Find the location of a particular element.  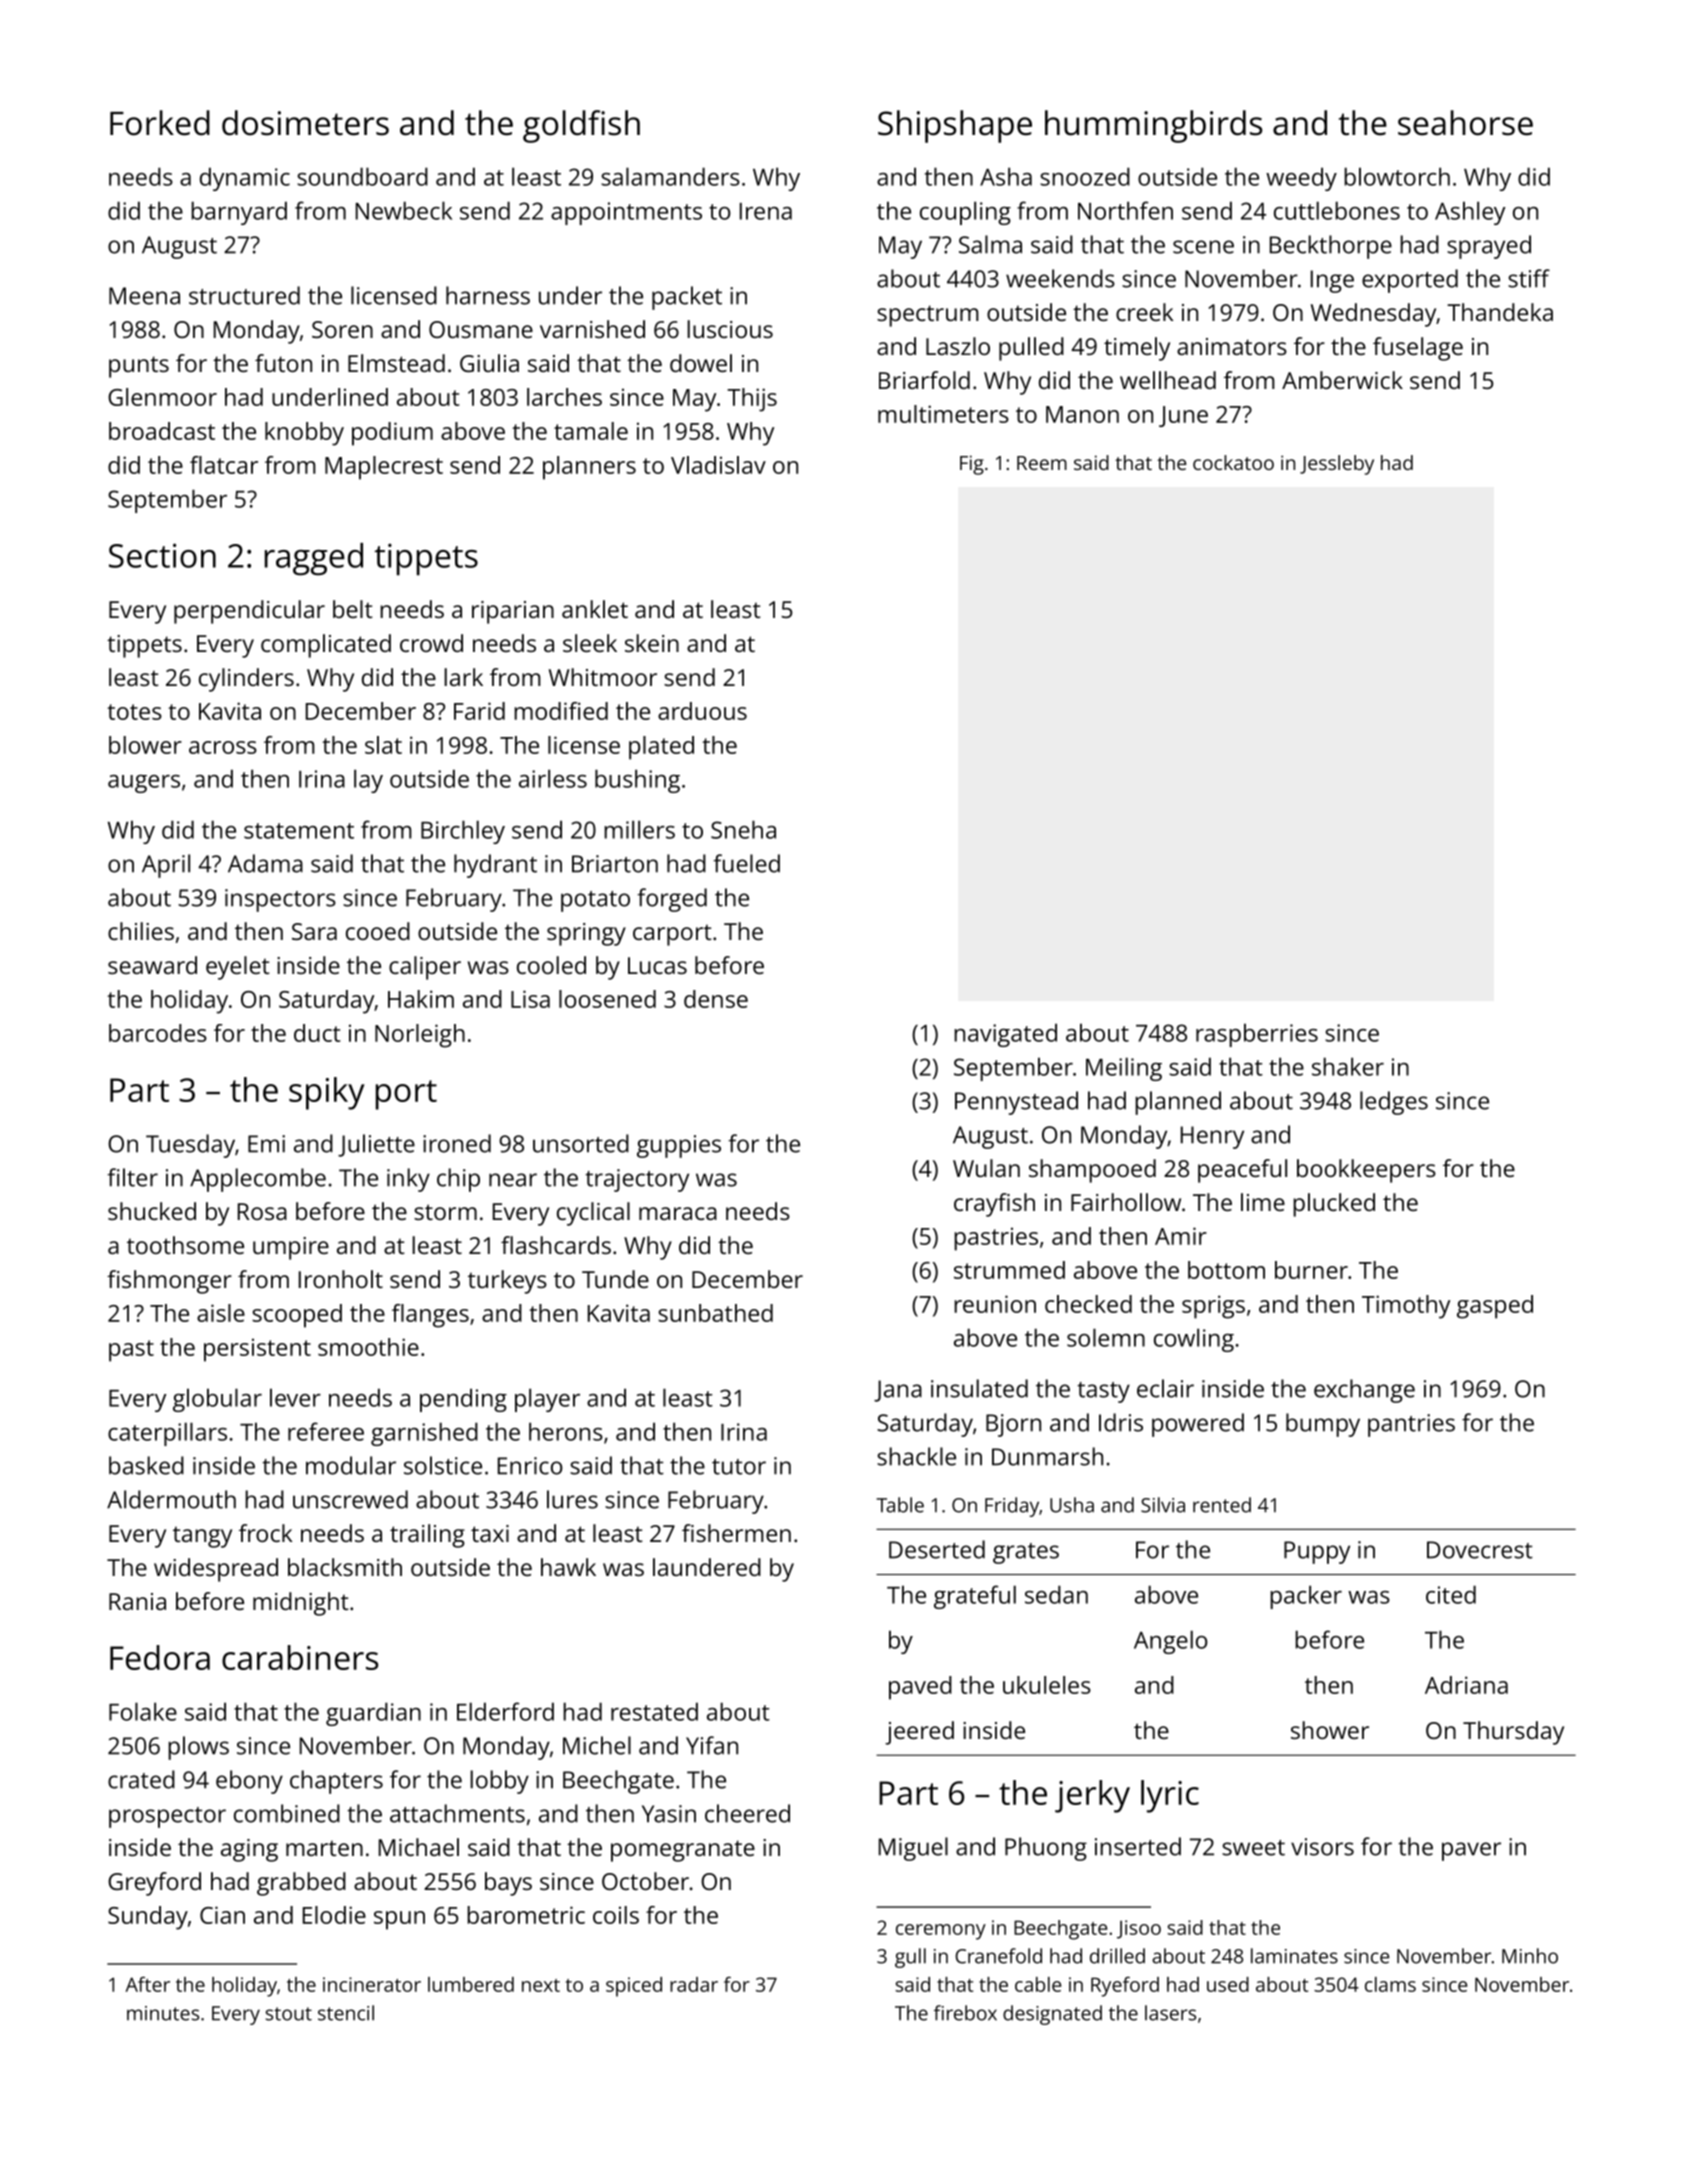

raspberries is located at coordinates (1257, 1035).
